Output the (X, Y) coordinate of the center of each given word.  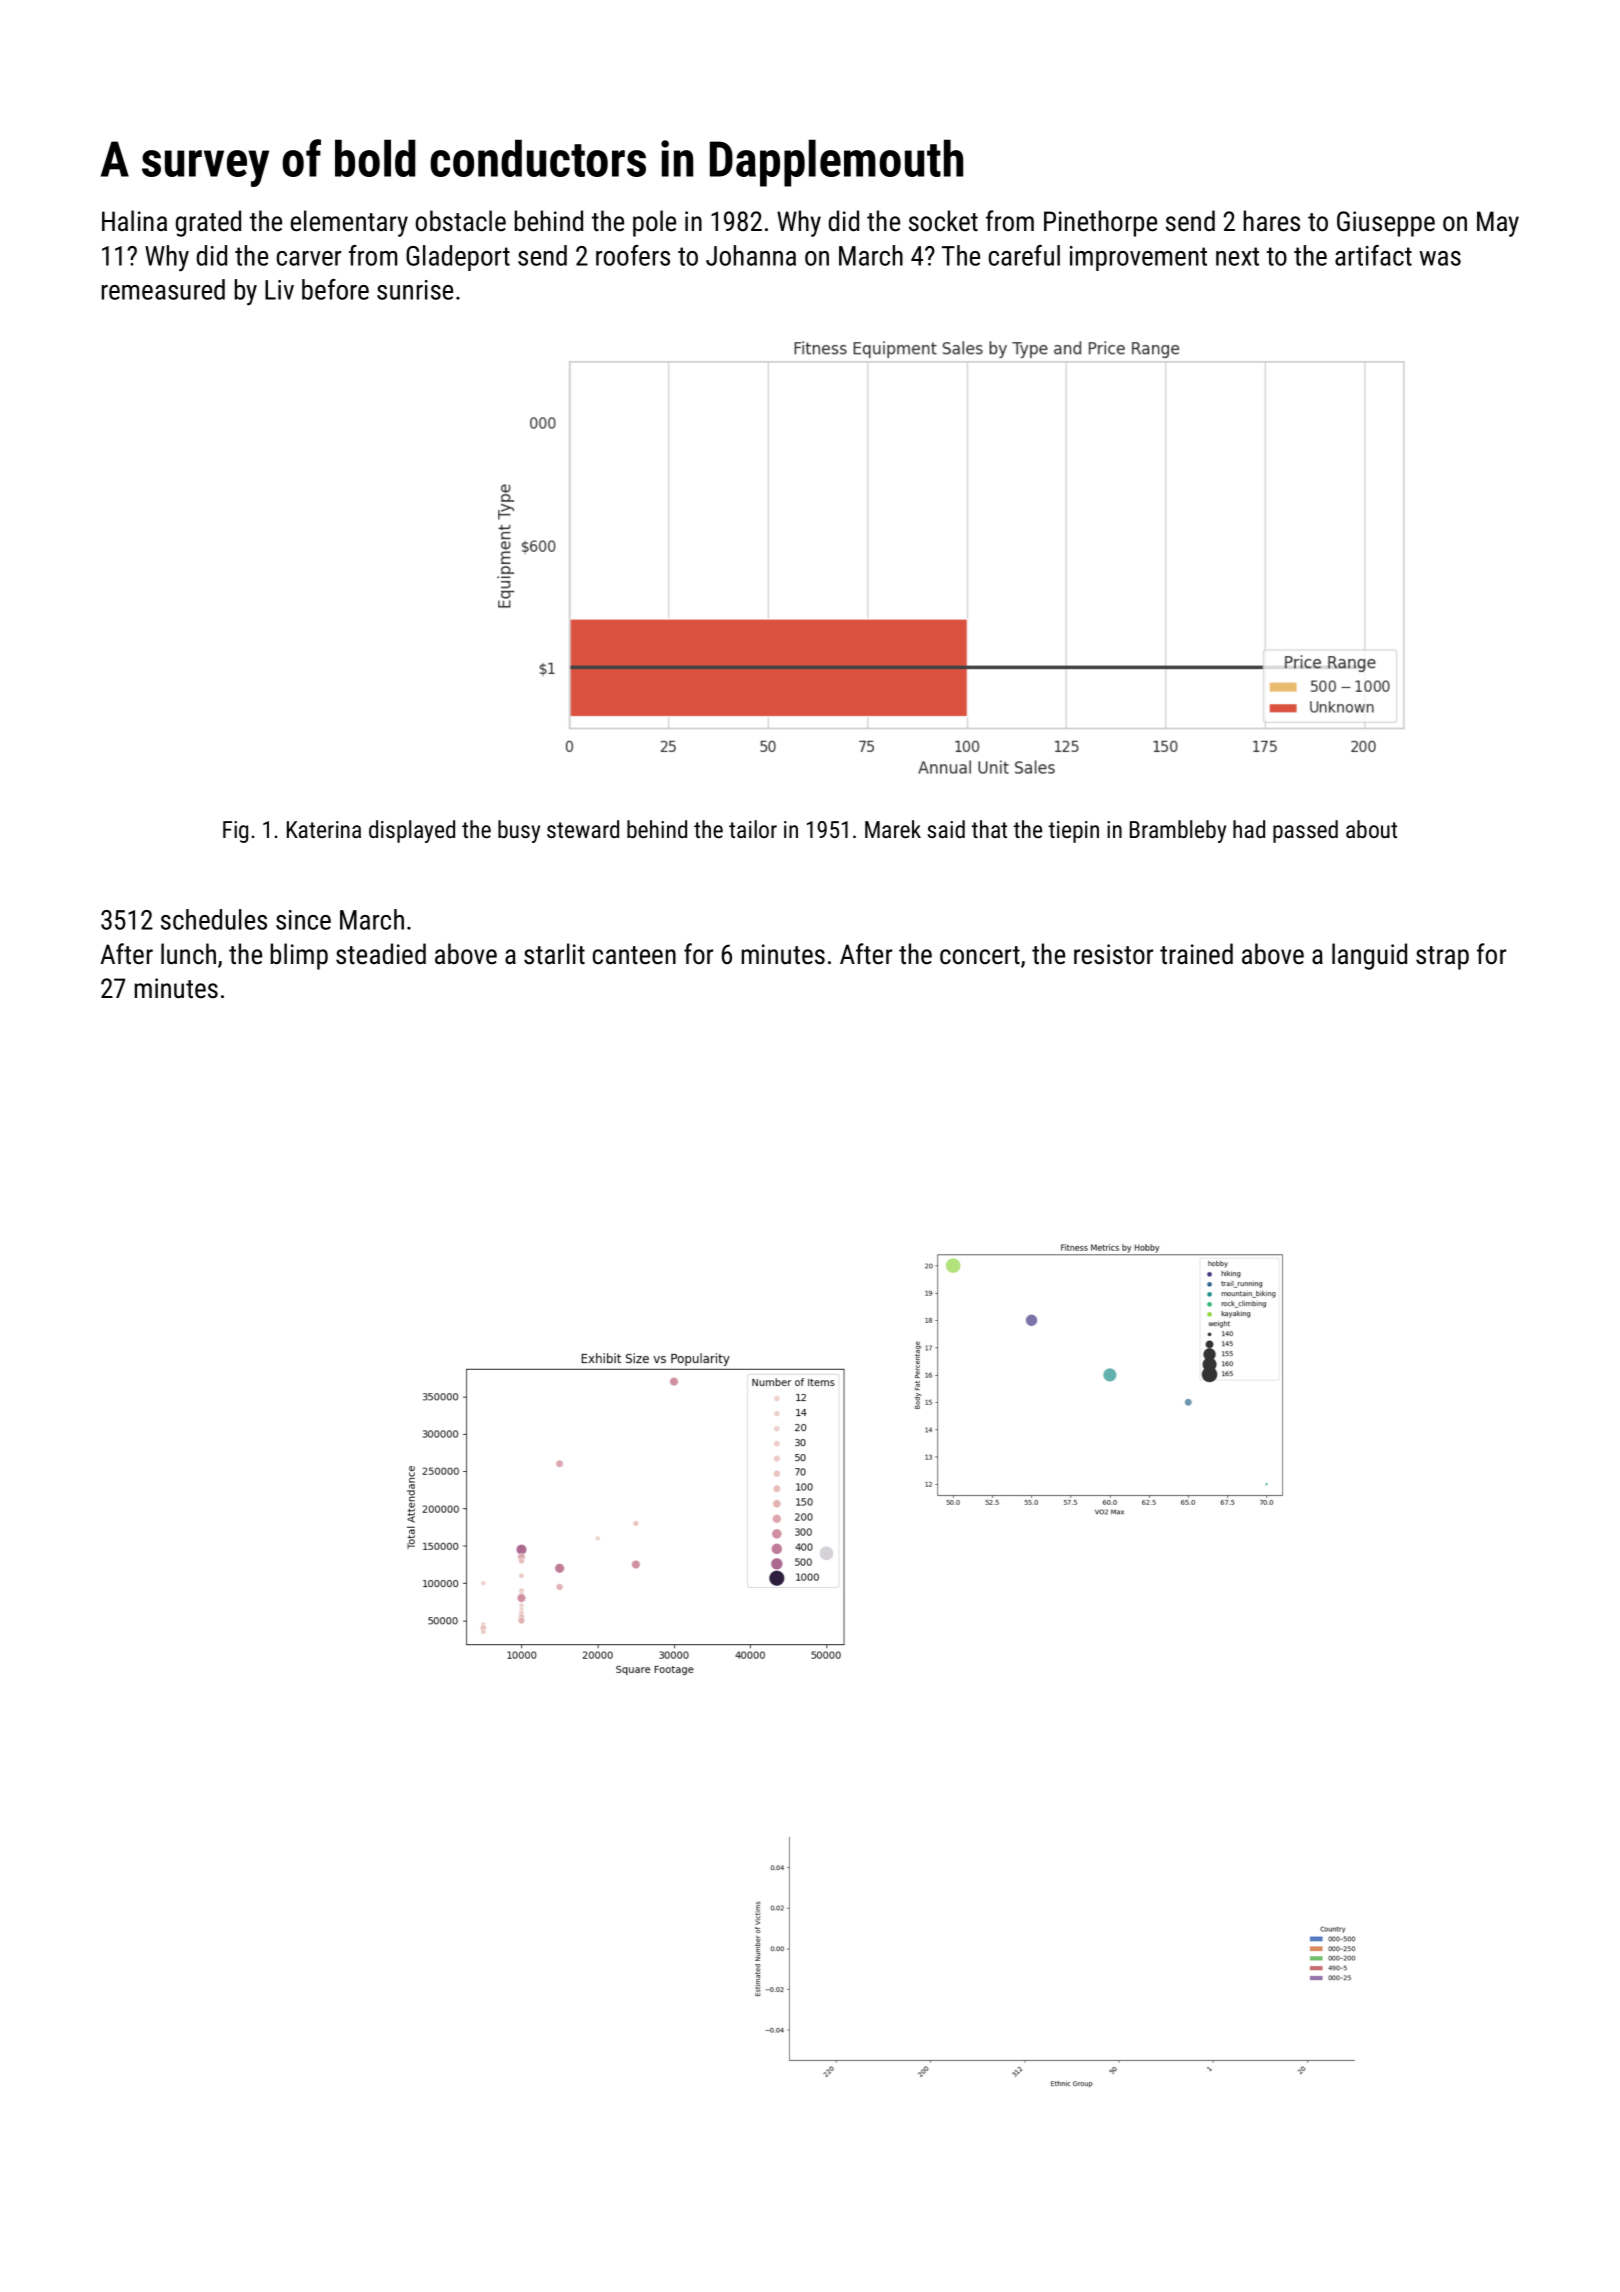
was (1440, 258)
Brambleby (1178, 831)
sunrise (415, 290)
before (335, 289)
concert (980, 955)
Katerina (324, 829)
